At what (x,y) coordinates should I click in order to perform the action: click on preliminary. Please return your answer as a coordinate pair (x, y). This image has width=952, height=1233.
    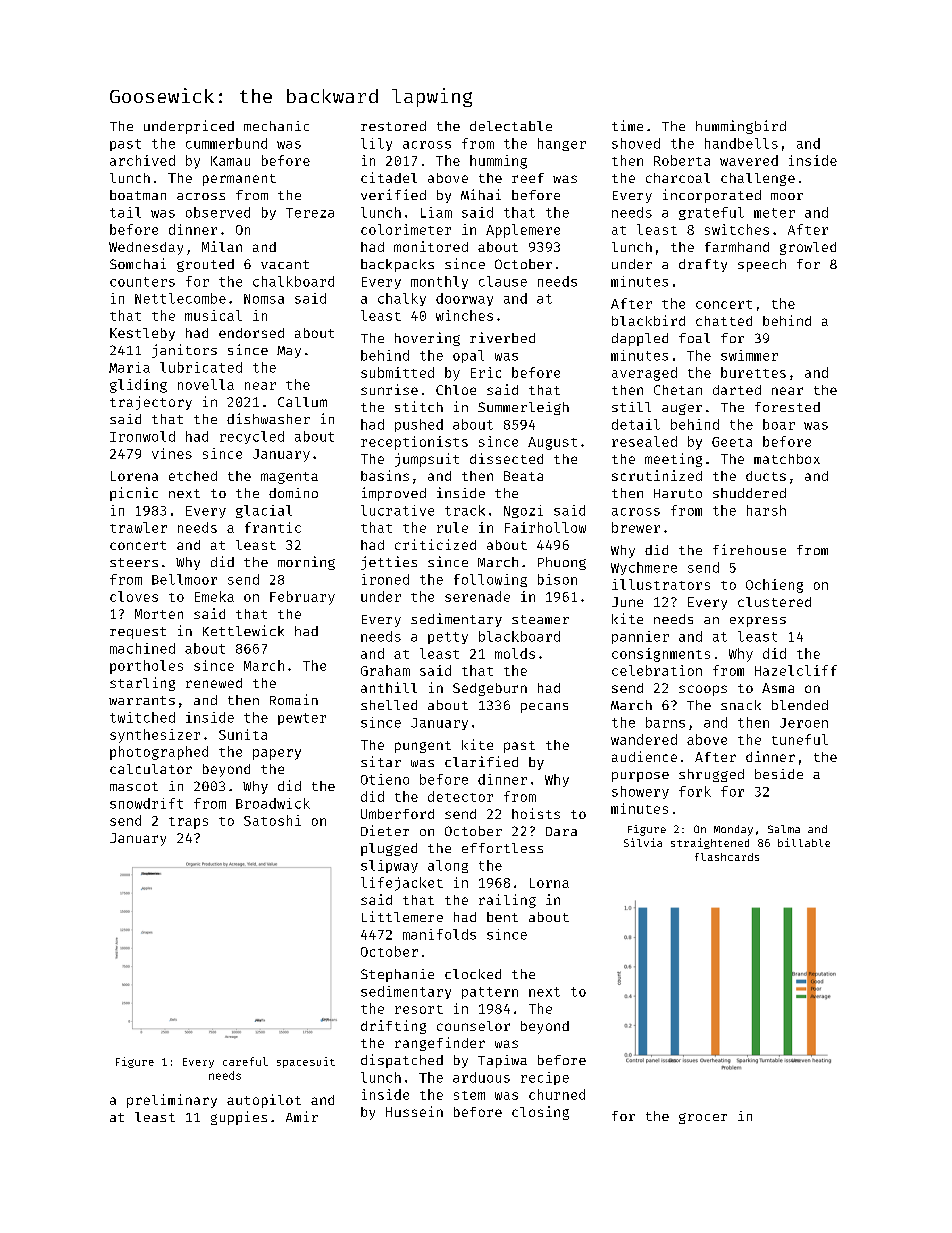
    Looking at the image, I should click on (172, 1101).
